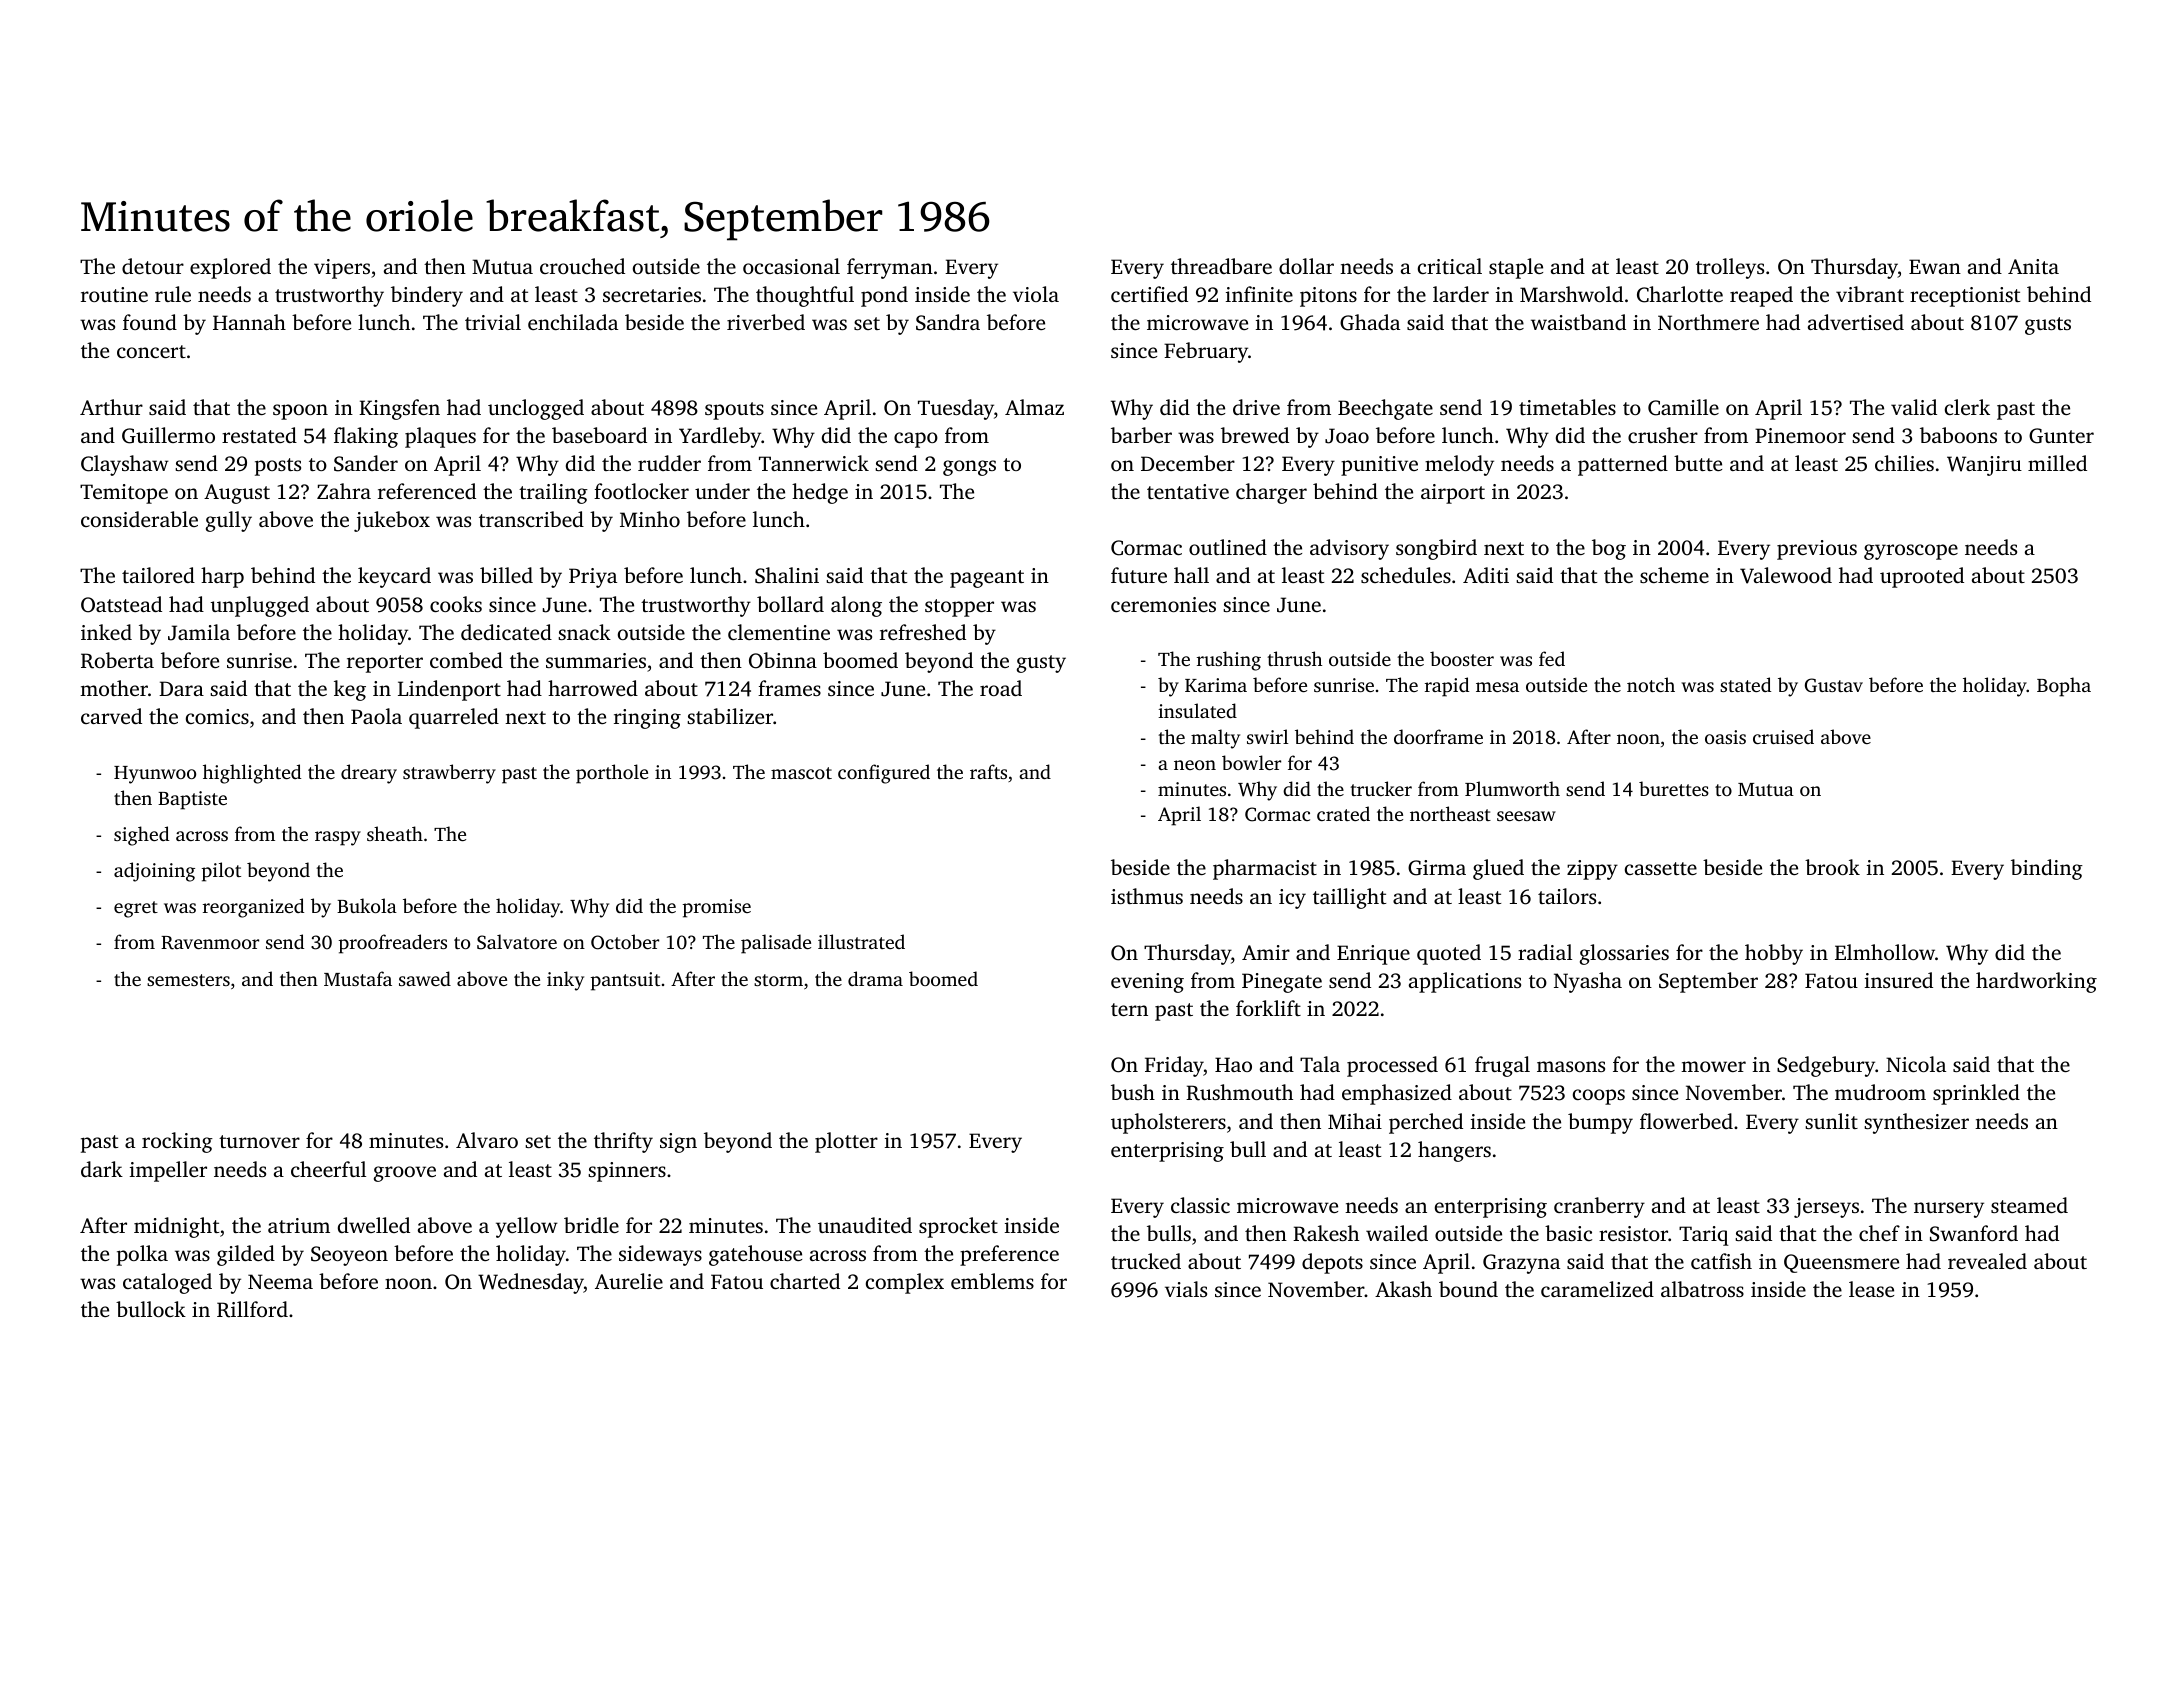 This image has height=1683, width=2178. Describe the element at coordinates (1265, 869) in the image. I see `pharmacist` at that location.
